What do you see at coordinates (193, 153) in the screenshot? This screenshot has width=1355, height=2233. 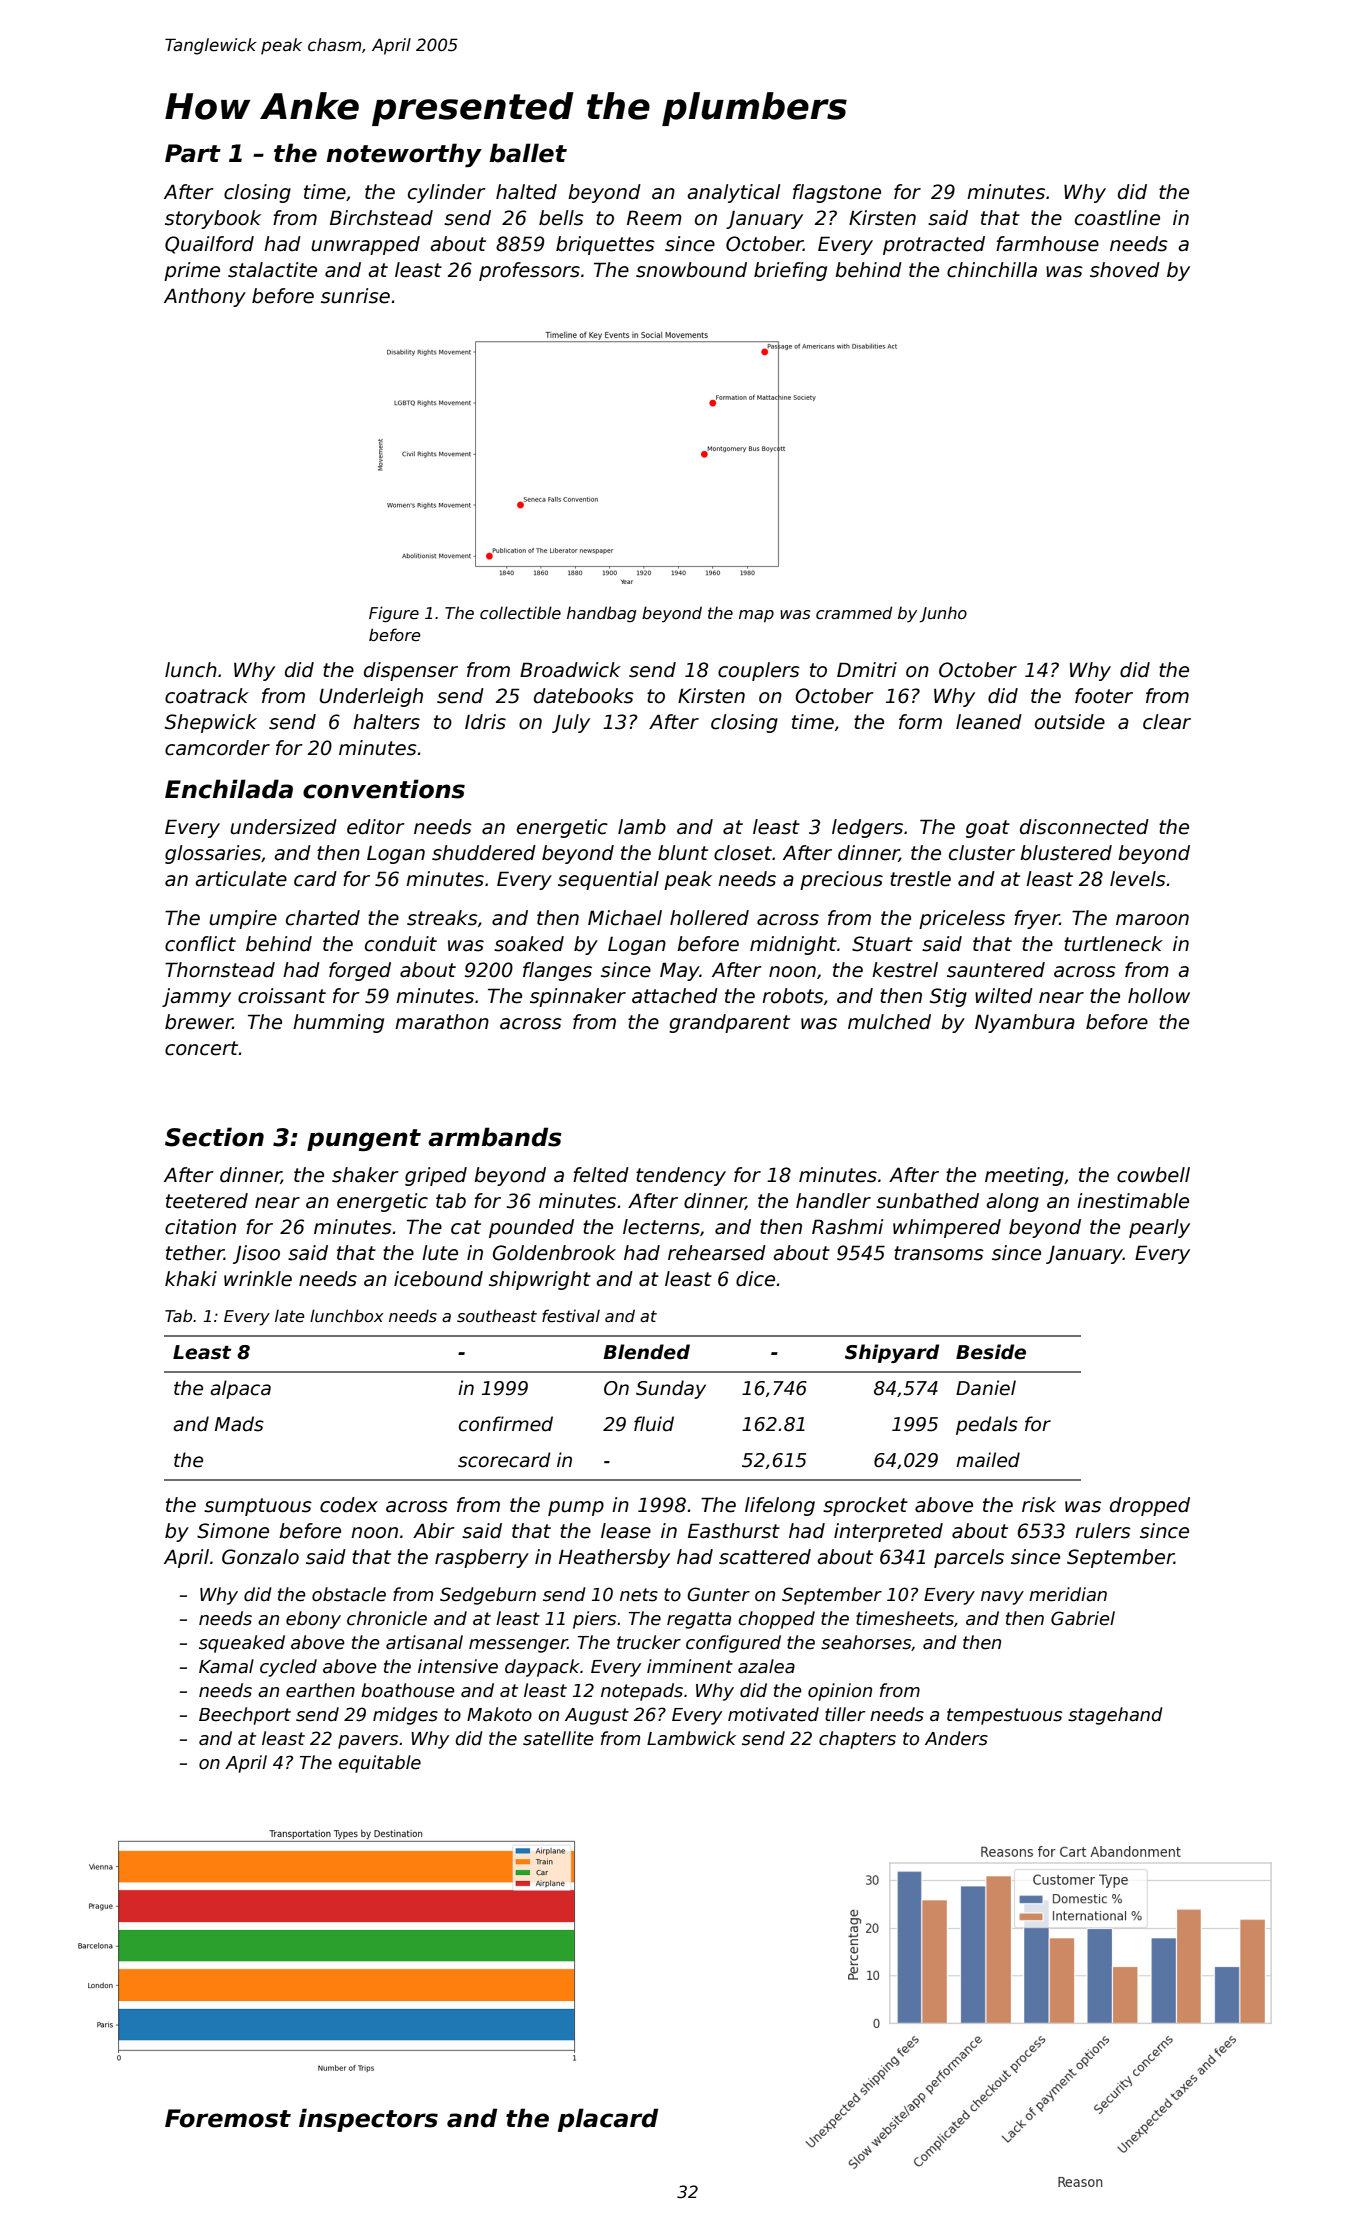 I see `Part` at bounding box center [193, 153].
